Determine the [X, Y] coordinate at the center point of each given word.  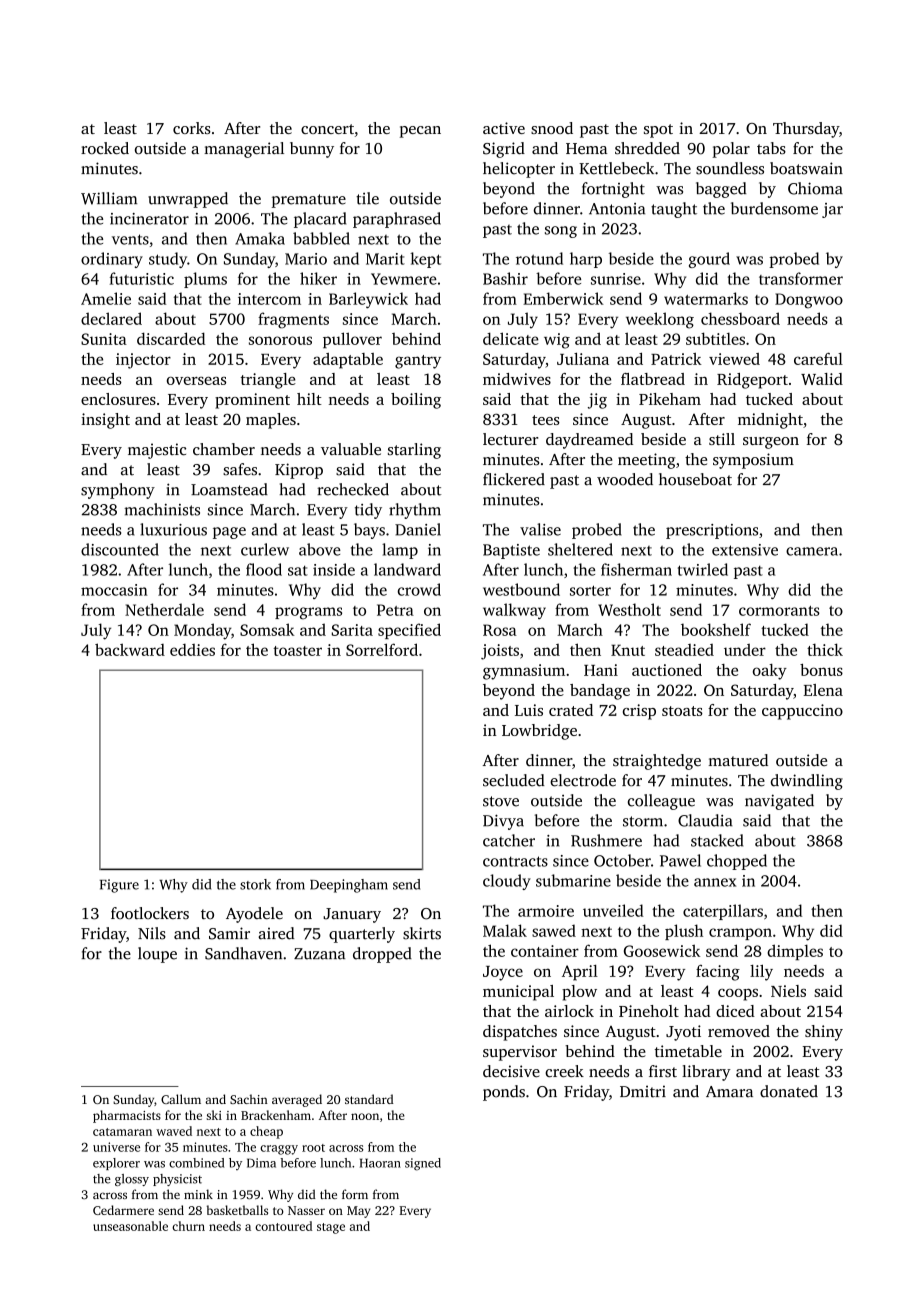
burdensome [774, 208]
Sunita [104, 339]
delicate [511, 338]
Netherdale [164, 609]
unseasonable [130, 1226]
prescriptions [712, 531]
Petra [395, 610]
